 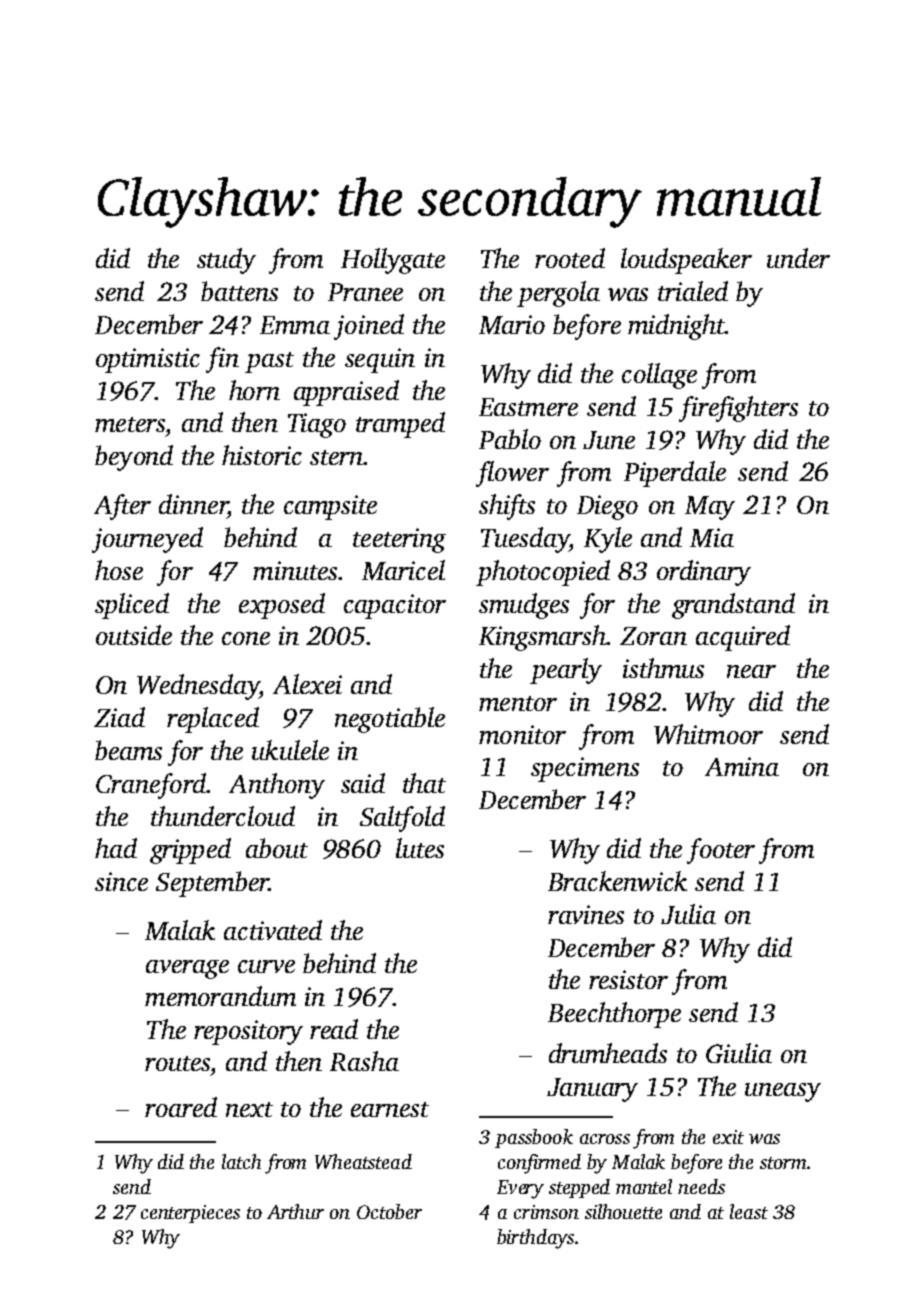 What do you see at coordinates (617, 881) in the page?
I see `Brackenwick` at bounding box center [617, 881].
